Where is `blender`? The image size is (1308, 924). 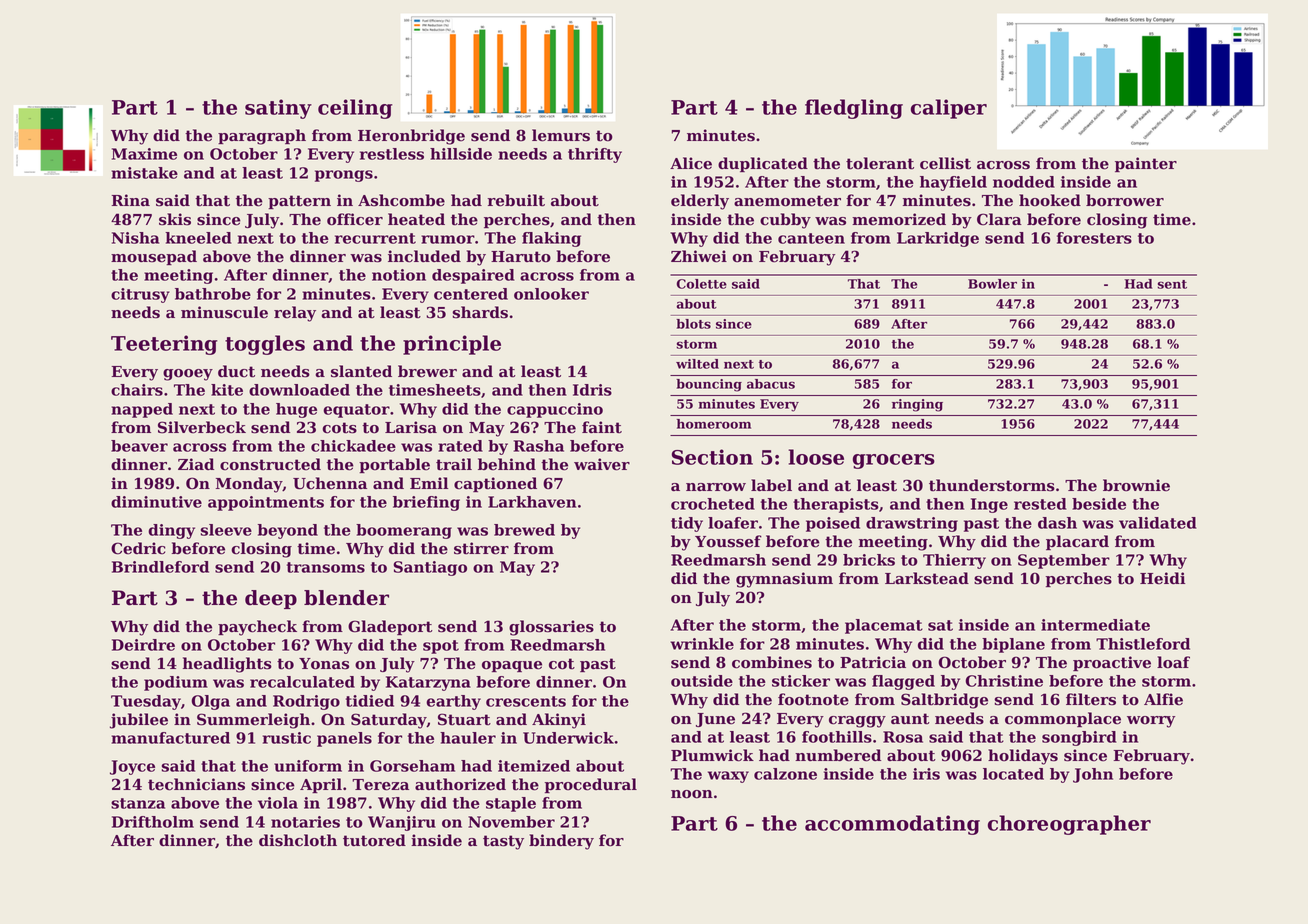 blender is located at coordinates (346, 598).
